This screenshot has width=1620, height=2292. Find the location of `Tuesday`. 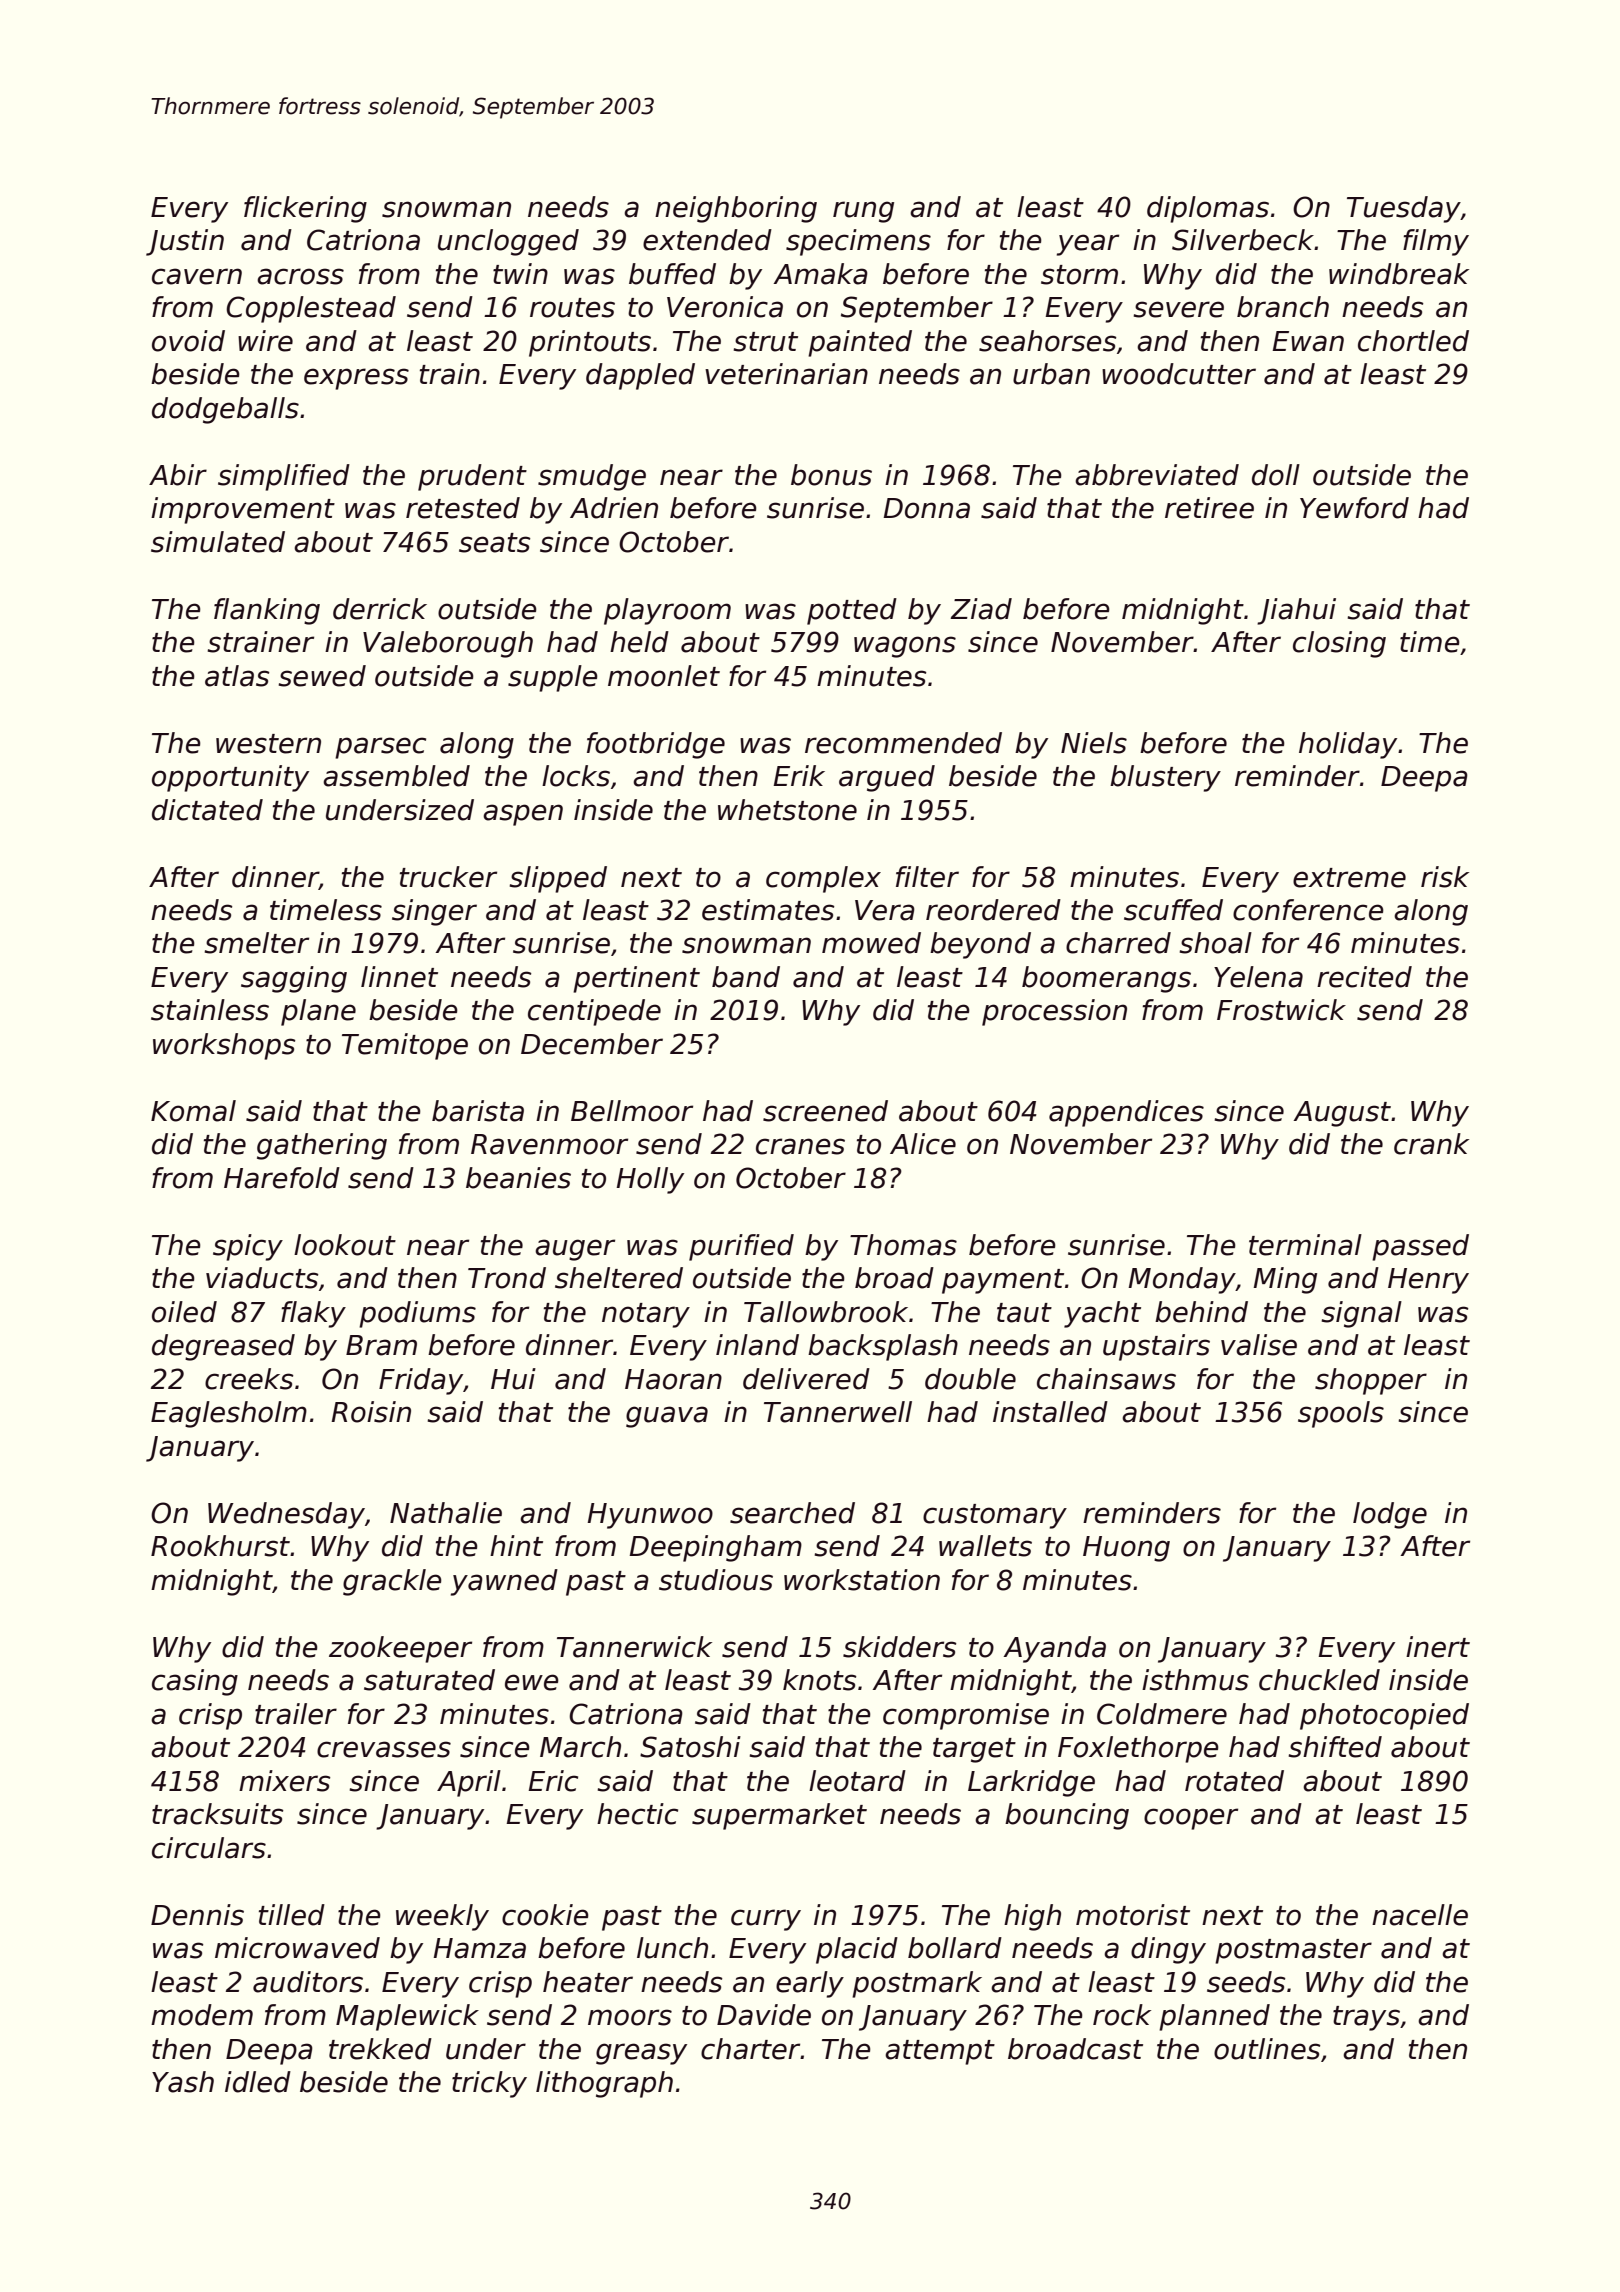

Tuesday is located at coordinates (1404, 209).
